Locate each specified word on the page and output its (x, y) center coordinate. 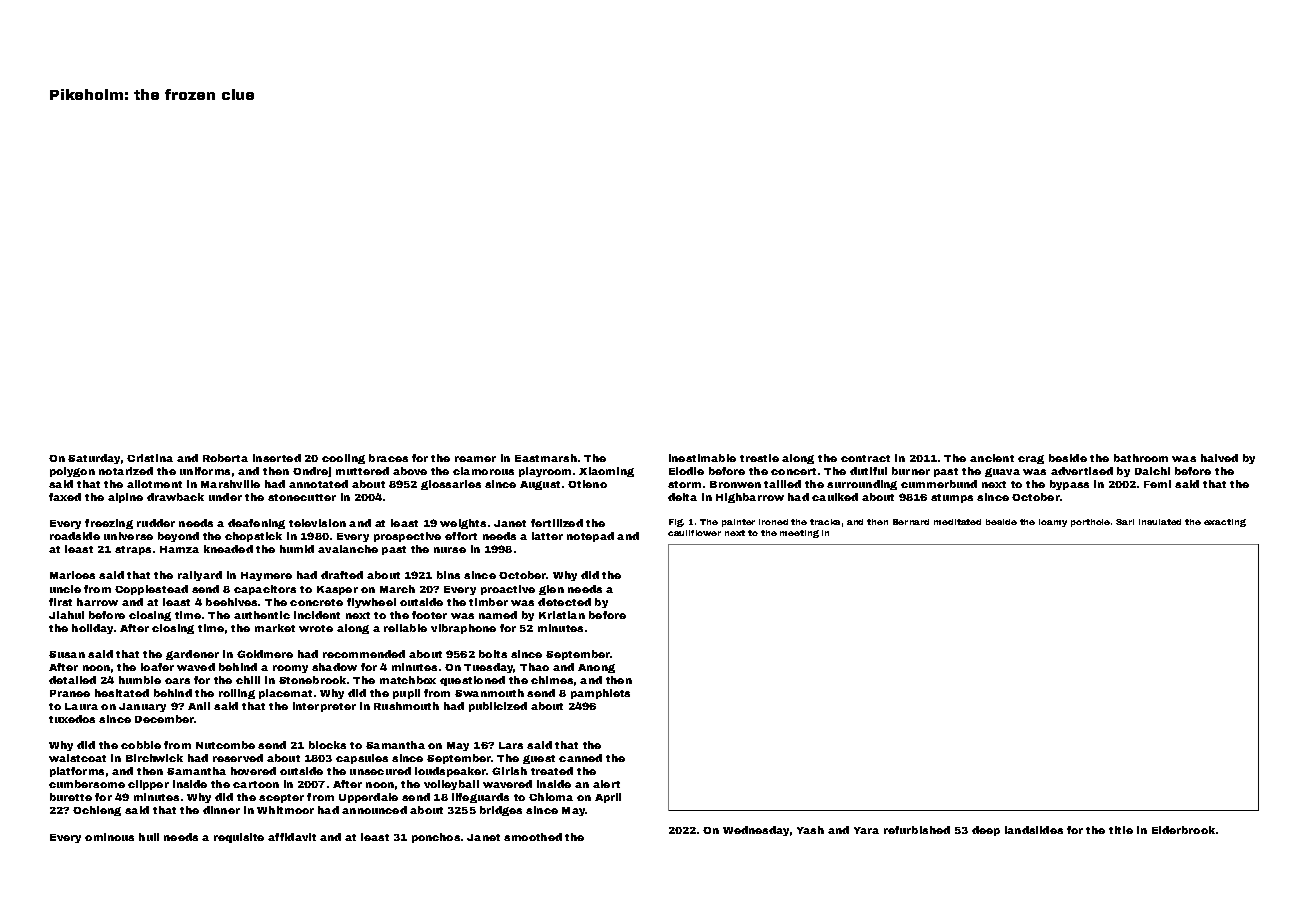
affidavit (292, 837)
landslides (1034, 830)
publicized (498, 707)
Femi (1157, 484)
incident (317, 615)
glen (551, 590)
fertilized (557, 523)
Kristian (562, 615)
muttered (362, 471)
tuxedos (72, 719)
